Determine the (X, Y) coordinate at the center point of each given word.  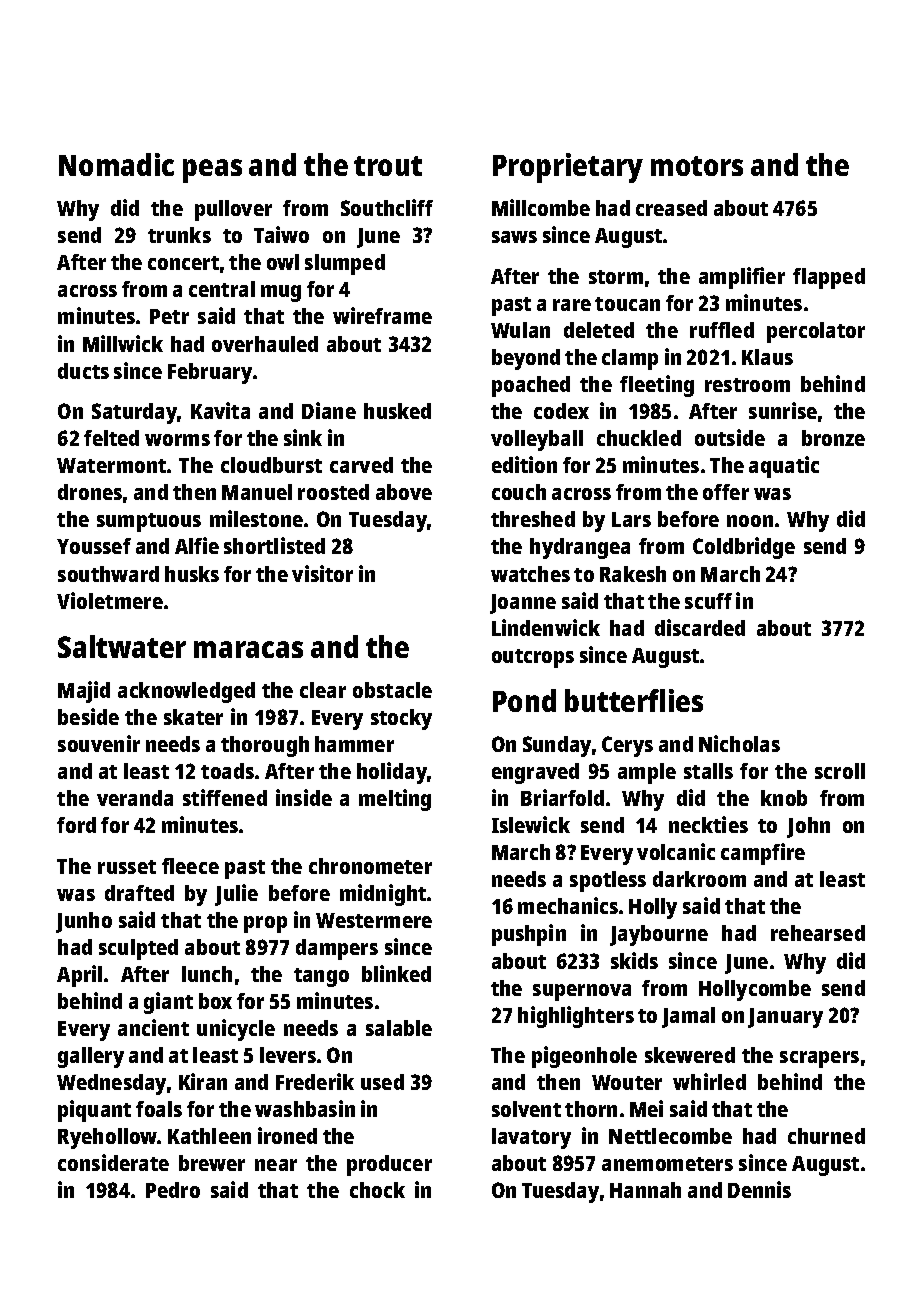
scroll (840, 771)
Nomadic (116, 164)
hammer (354, 744)
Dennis (759, 1189)
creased (671, 208)
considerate (113, 1162)
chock (377, 1190)
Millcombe (541, 207)
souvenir (99, 743)
